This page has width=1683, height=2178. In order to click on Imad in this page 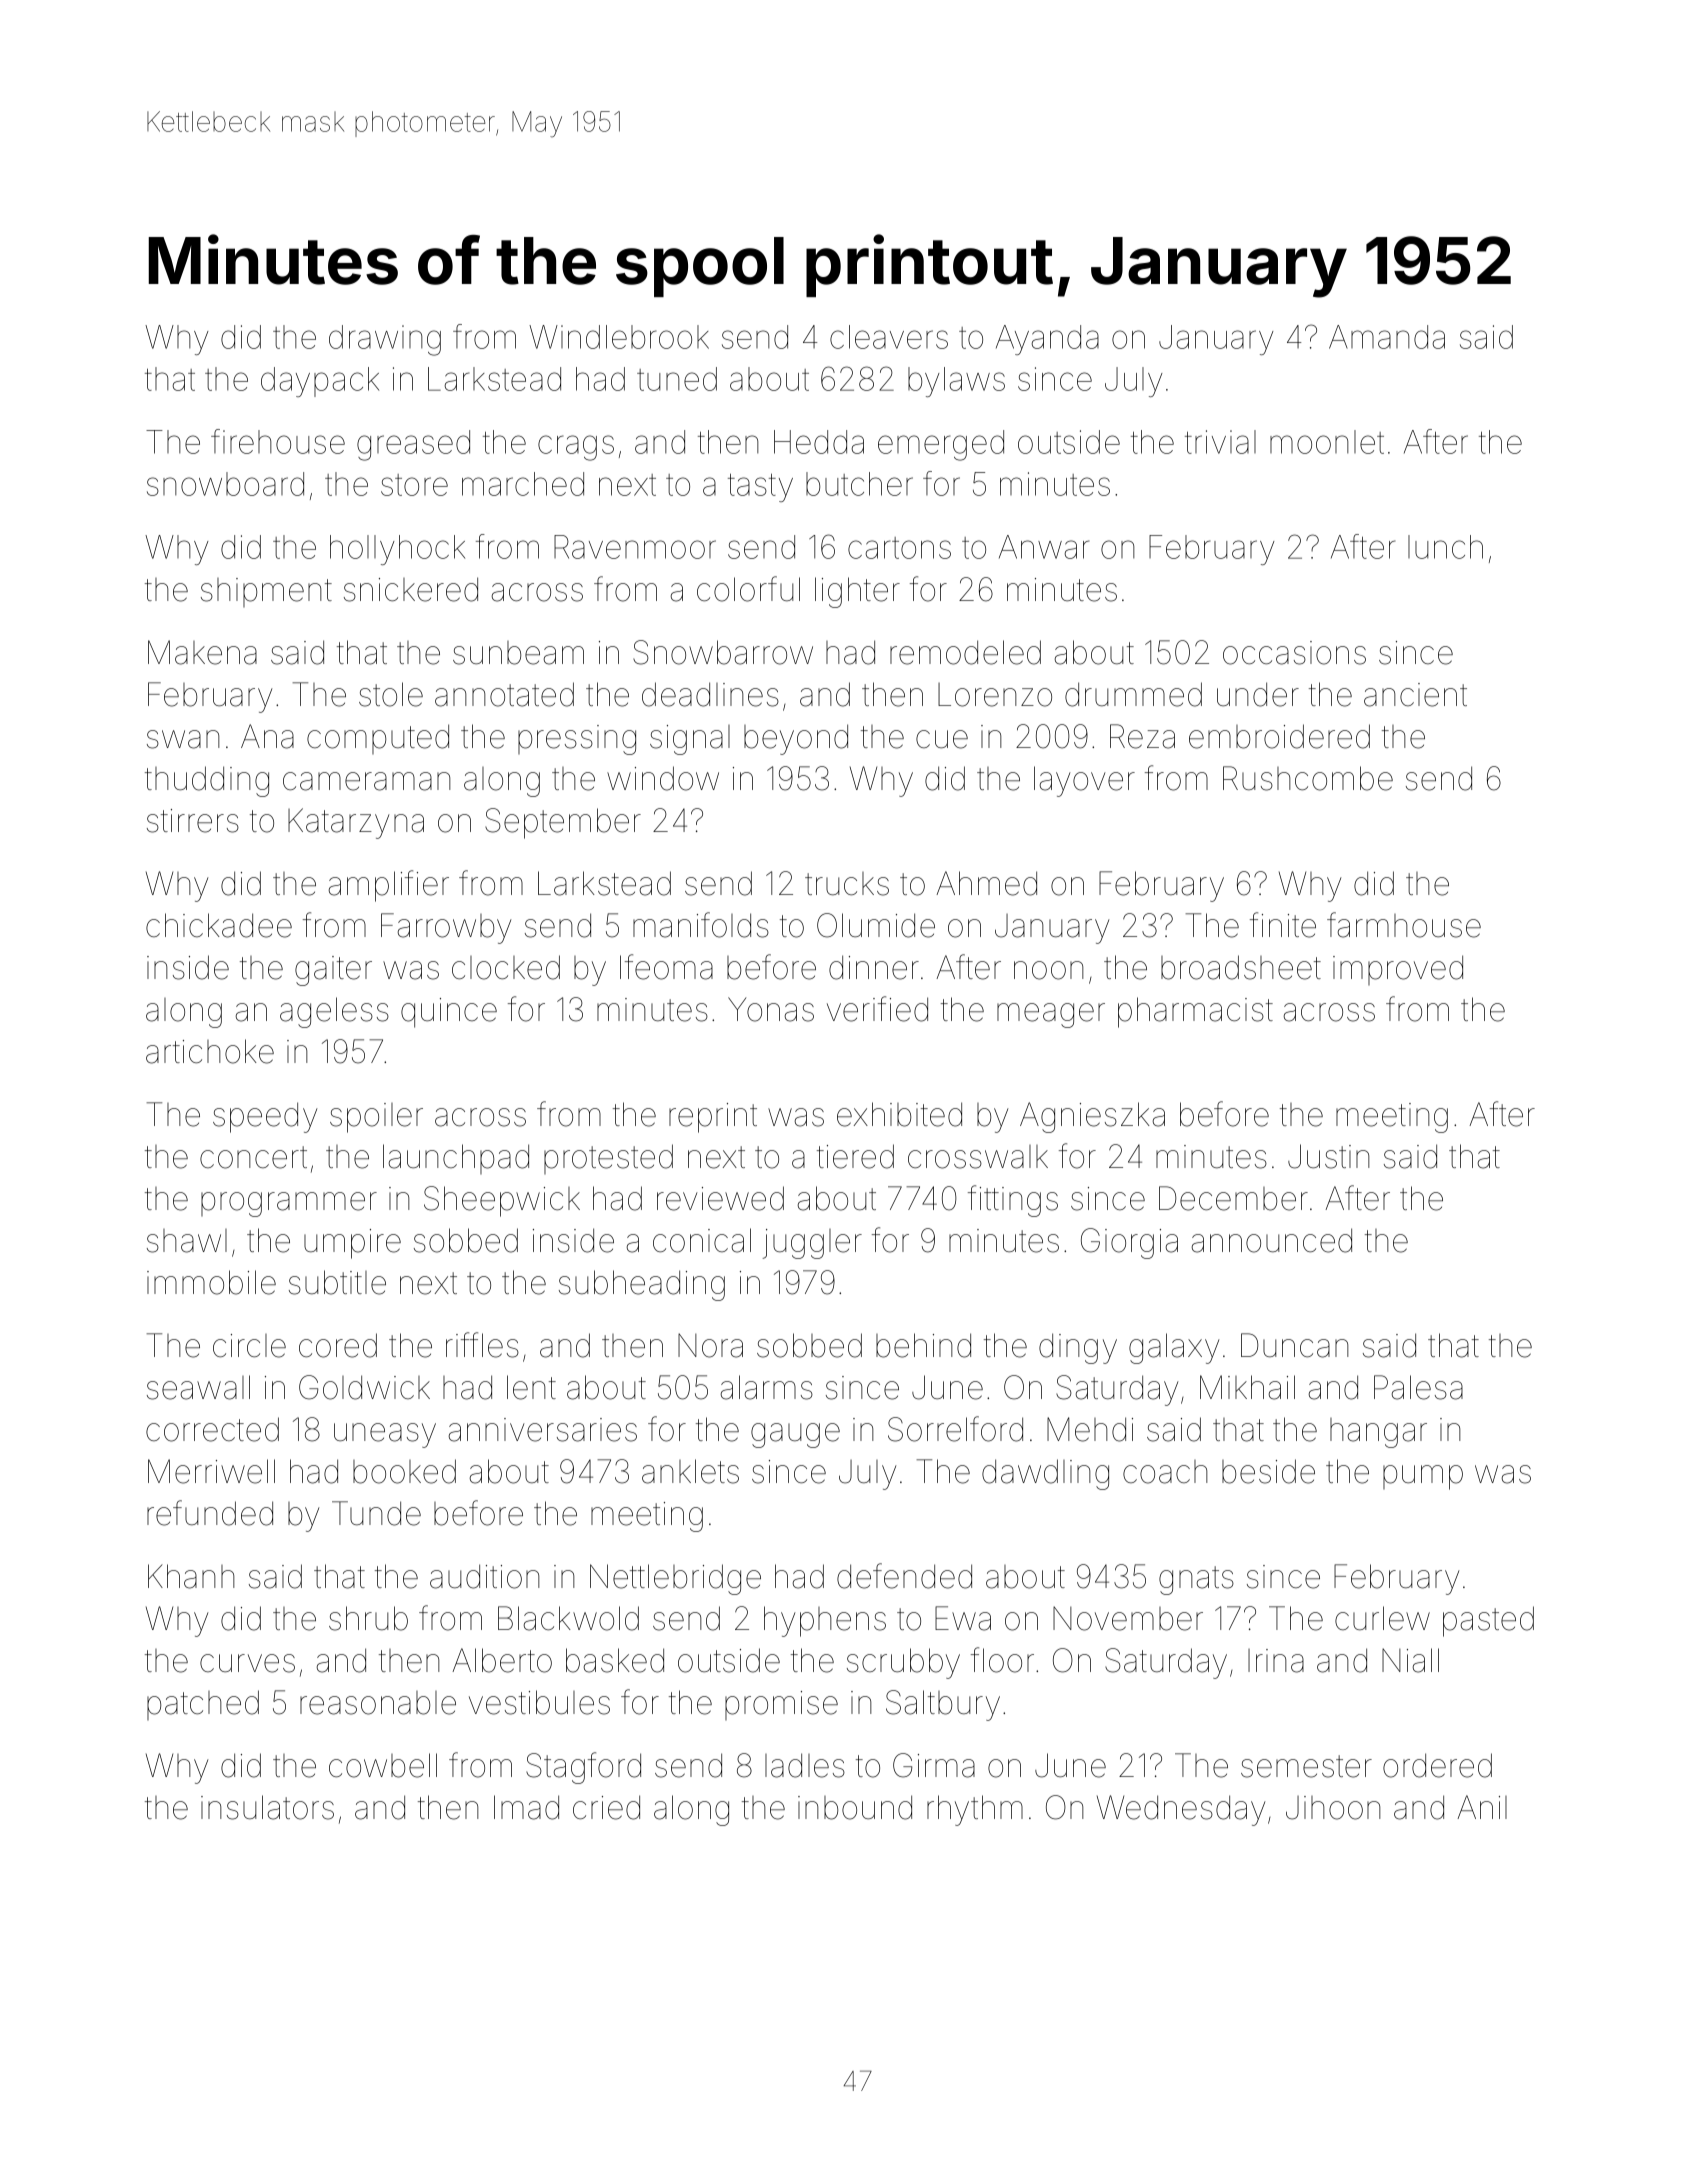, I will do `click(526, 1807)`.
